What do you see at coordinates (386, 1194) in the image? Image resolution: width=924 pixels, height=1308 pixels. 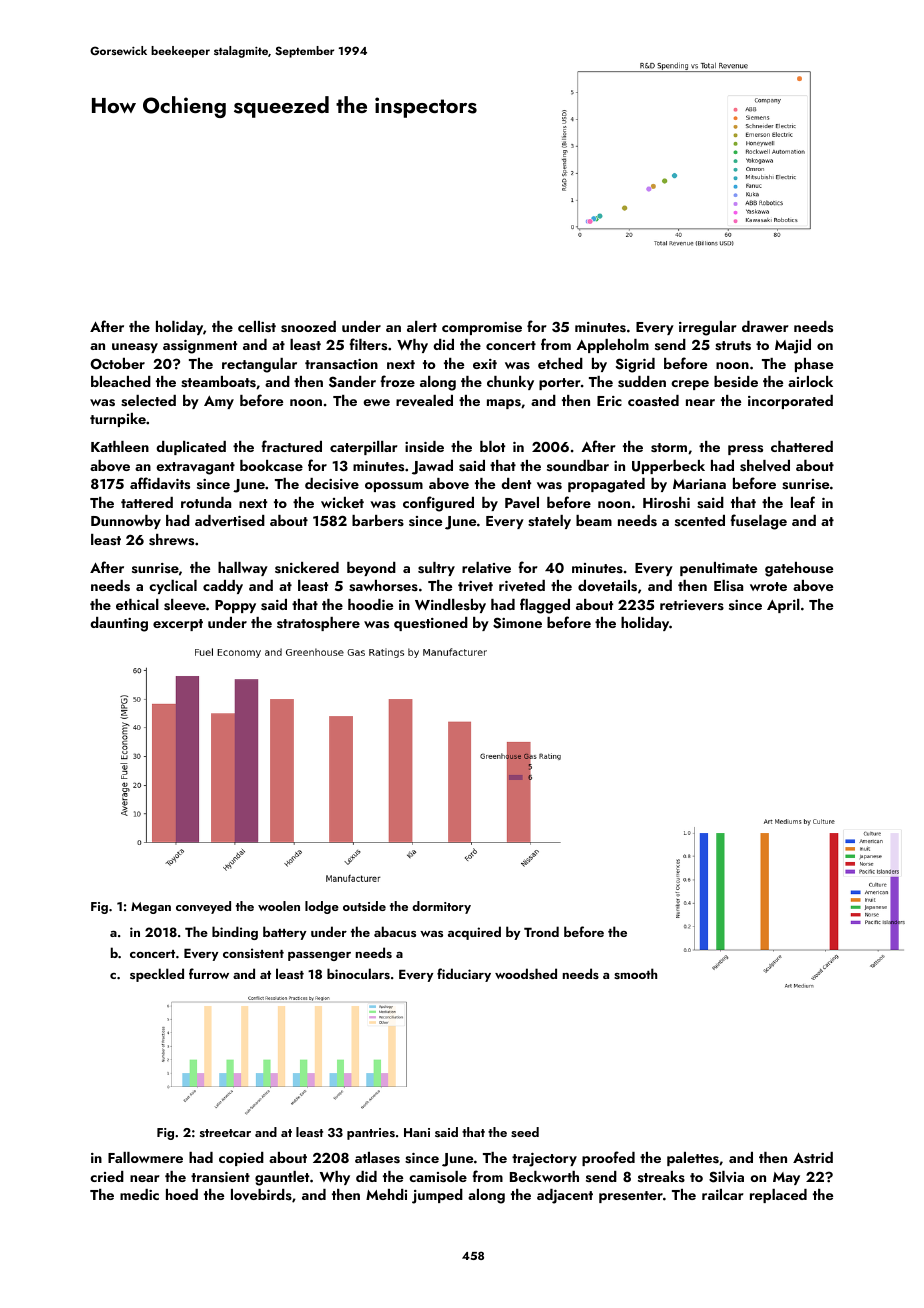 I see `Mehdi` at bounding box center [386, 1194].
